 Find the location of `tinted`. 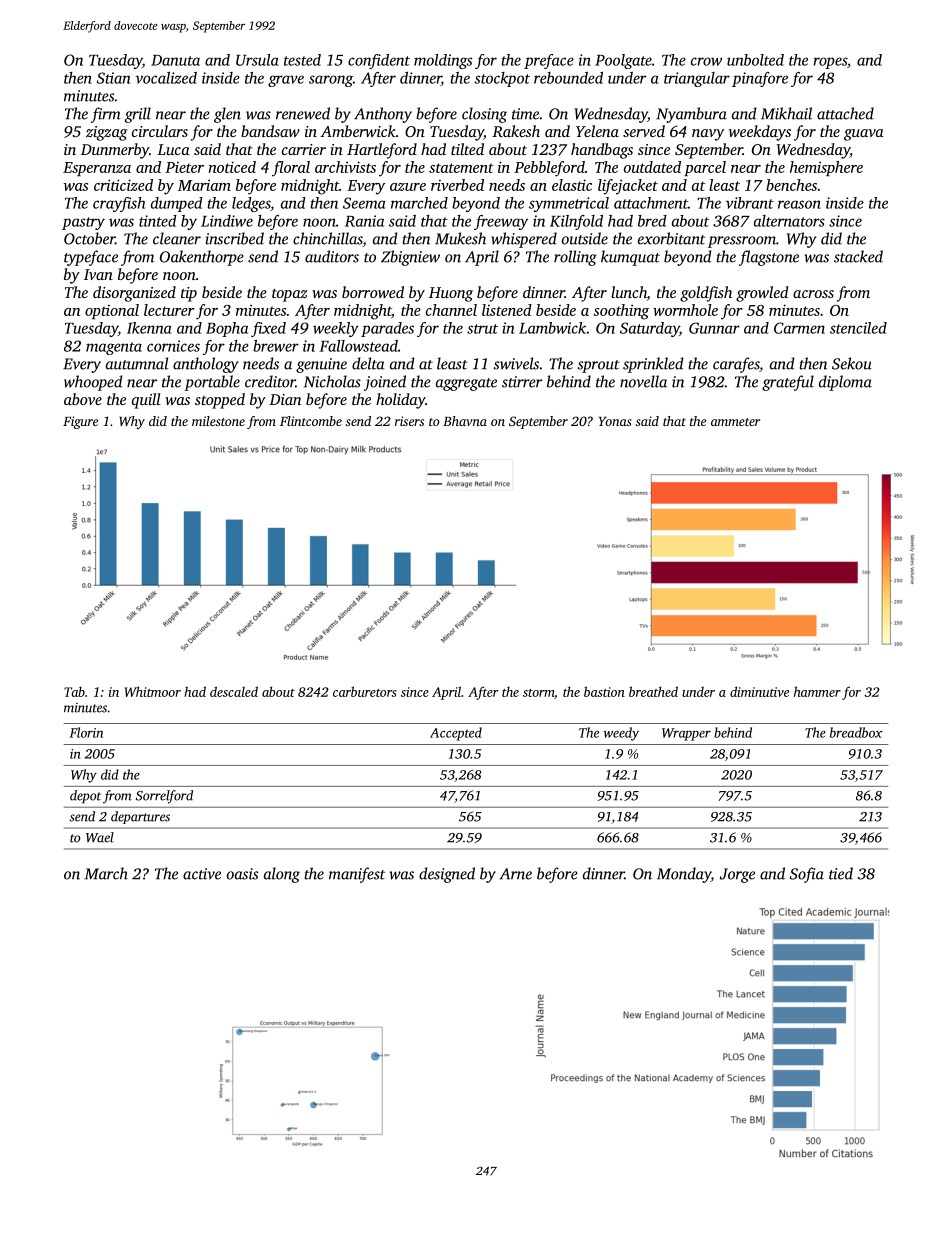

tinted is located at coordinates (158, 221).
